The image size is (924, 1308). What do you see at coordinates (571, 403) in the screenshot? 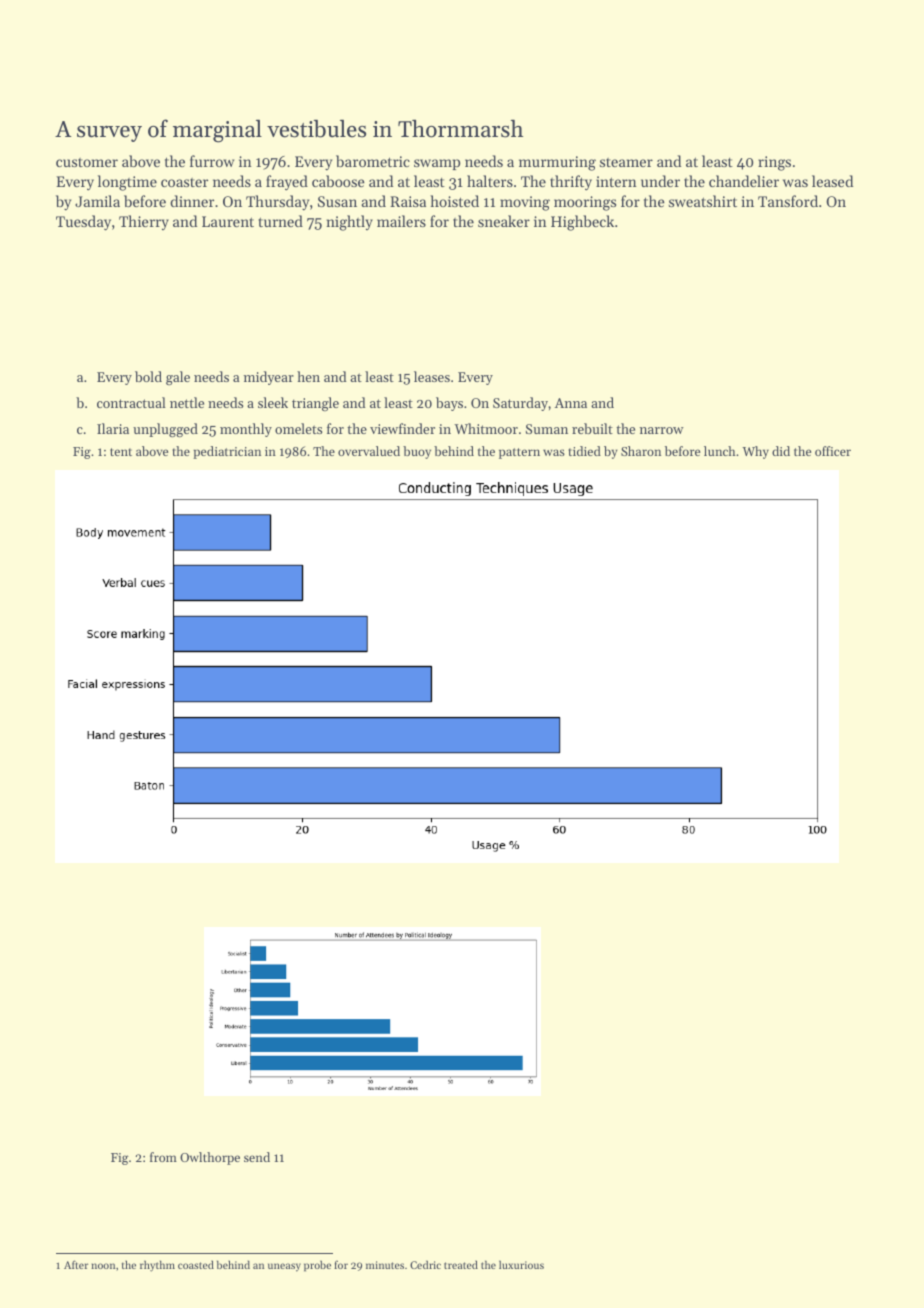
I see `Anna` at bounding box center [571, 403].
